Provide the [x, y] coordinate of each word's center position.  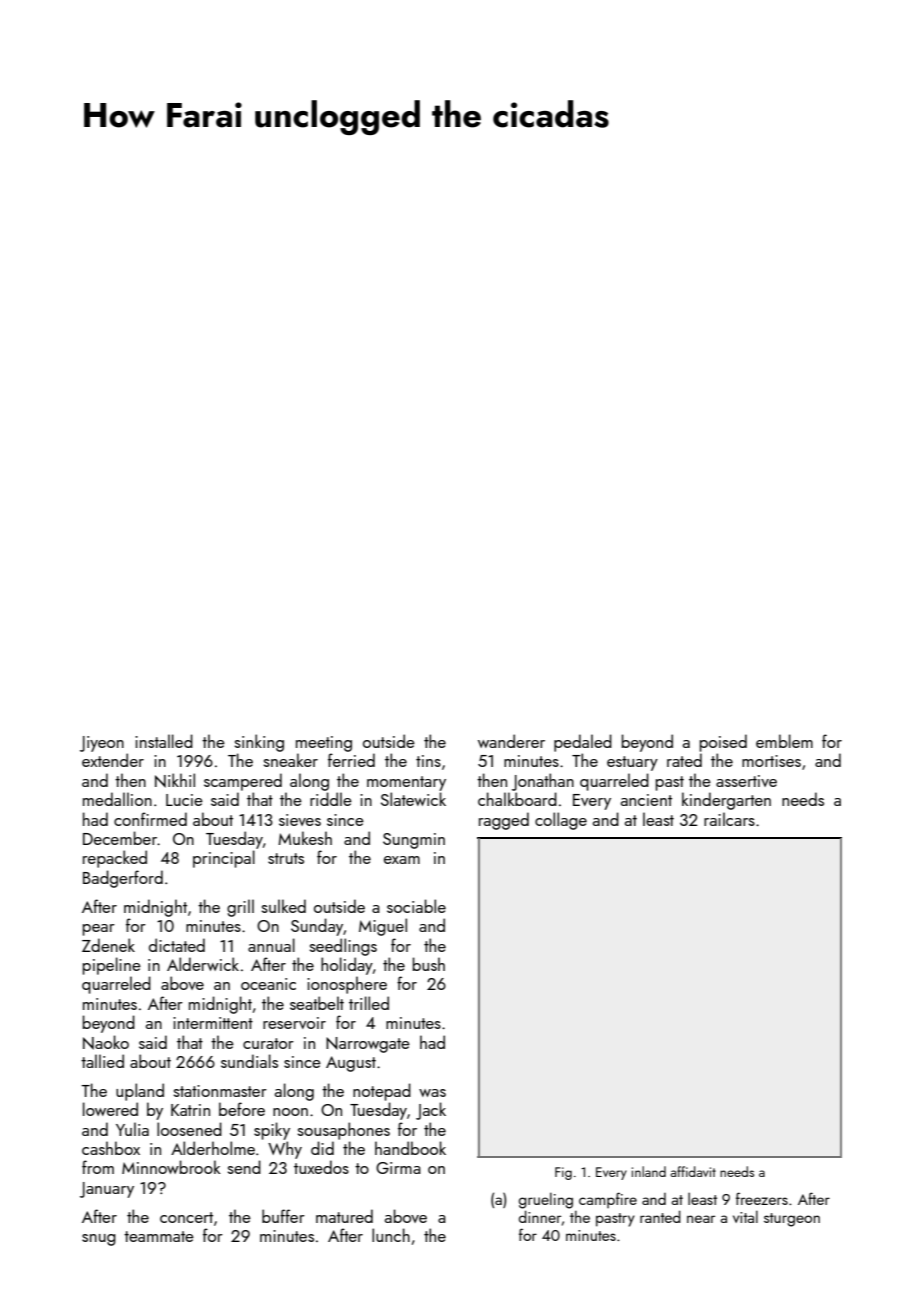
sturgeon [792, 1220]
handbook [410, 1148]
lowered [110, 1109]
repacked [115, 859]
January [107, 1190]
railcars [729, 819]
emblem [784, 741]
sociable [416, 906]
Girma [398, 1168]
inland [649, 1171]
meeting [324, 744]
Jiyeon [102, 744]
